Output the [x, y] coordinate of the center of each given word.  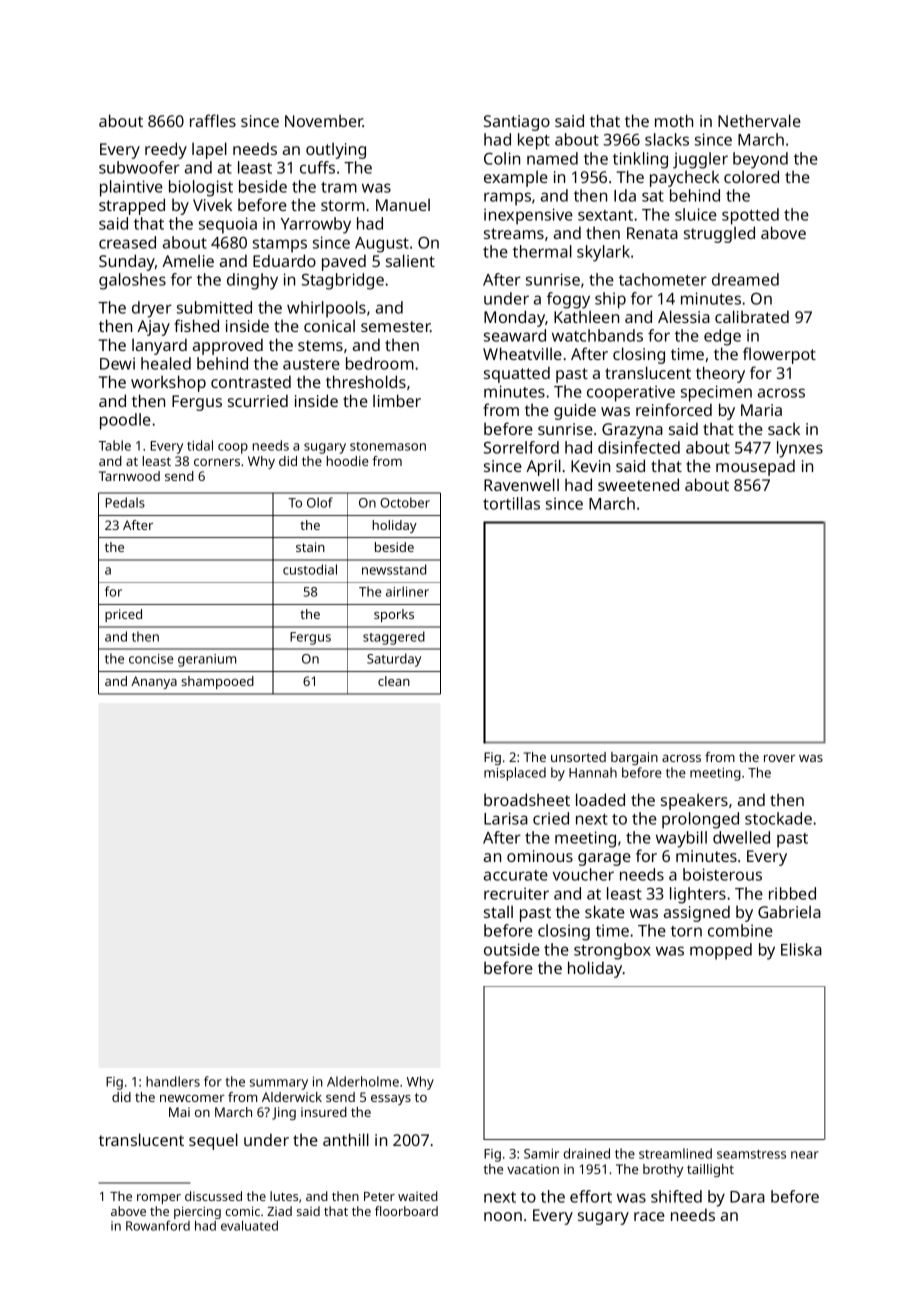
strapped [132, 206]
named [552, 158]
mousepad [755, 467]
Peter [379, 1196]
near [805, 1155]
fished [196, 325]
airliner [407, 591]
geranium [207, 660]
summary [279, 1084]
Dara [747, 1197]
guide [575, 411]
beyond [760, 160]
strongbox [612, 951]
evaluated [249, 1226]
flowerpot [779, 355]
